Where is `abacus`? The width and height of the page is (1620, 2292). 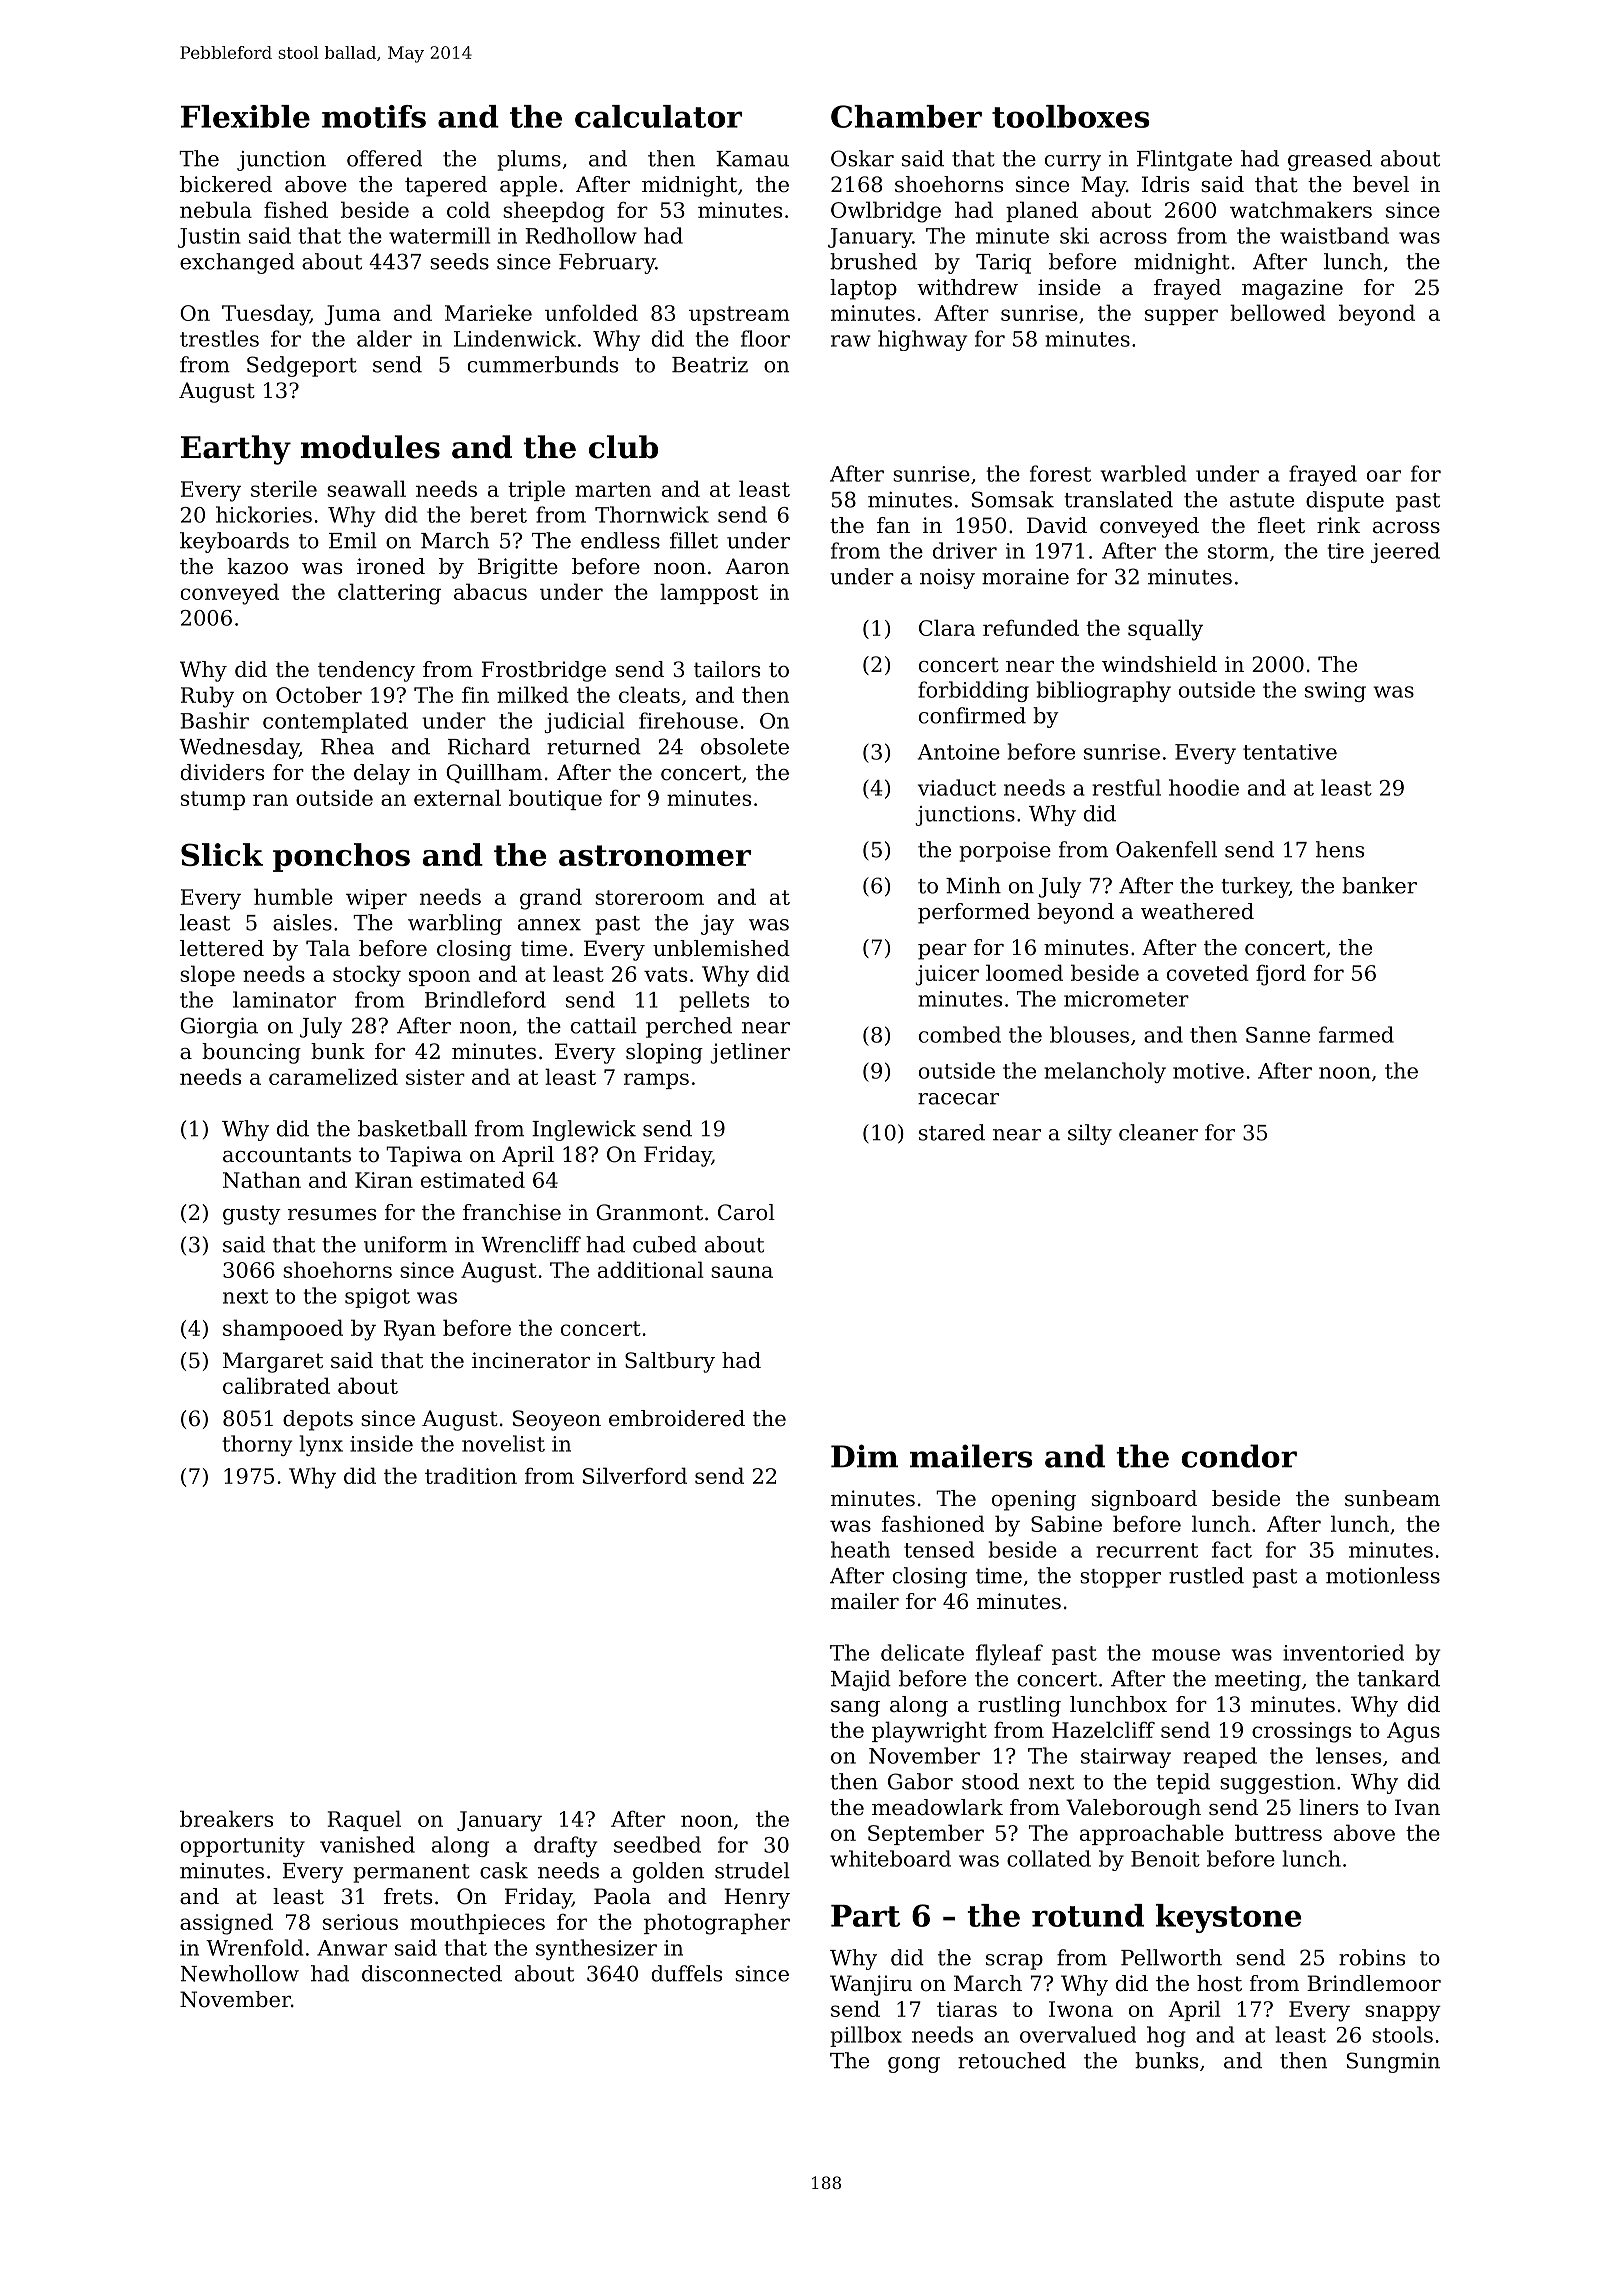 abacus is located at coordinates (490, 591).
